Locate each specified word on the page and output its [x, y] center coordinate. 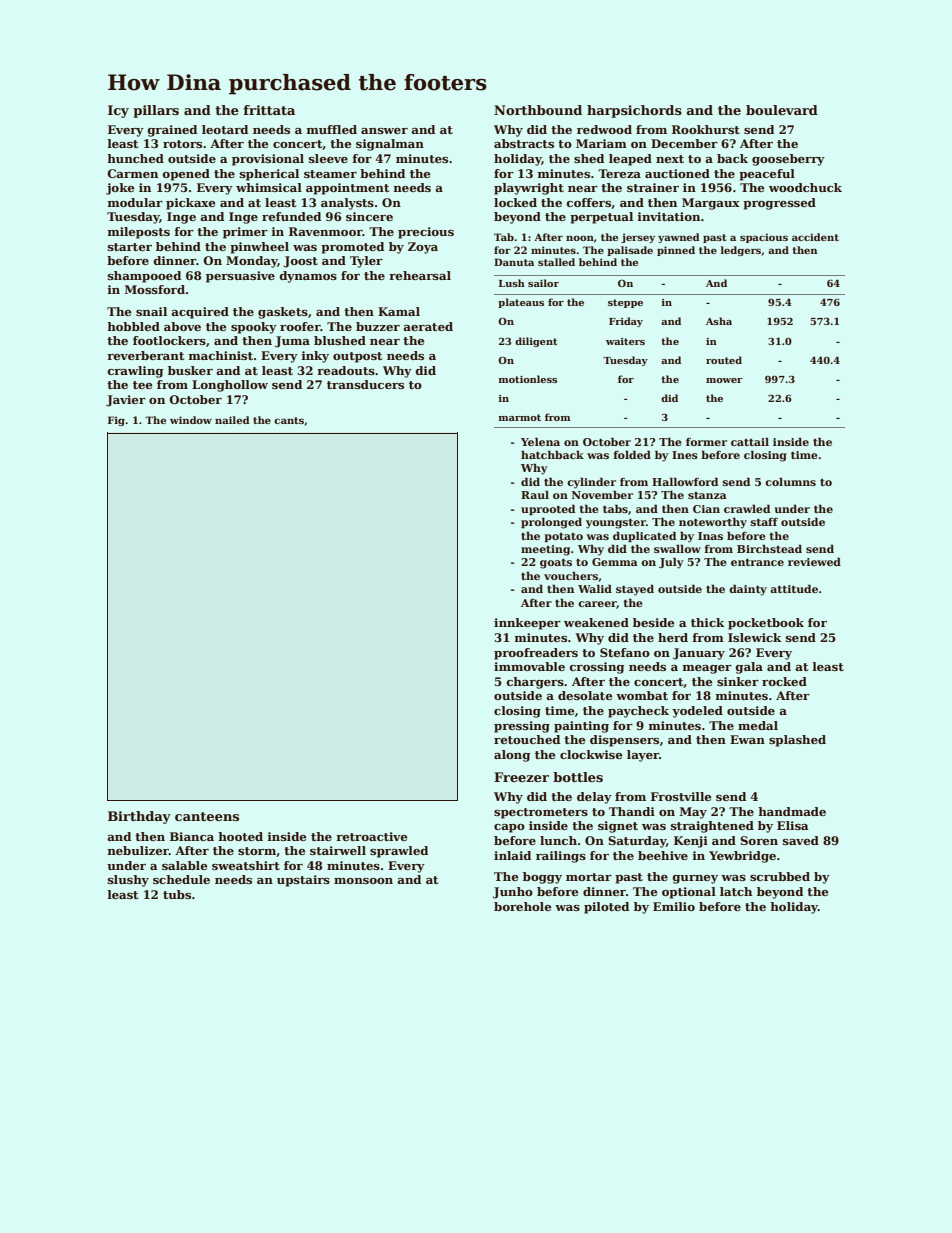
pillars [156, 111]
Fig [116, 421]
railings [561, 857]
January [699, 654]
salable [184, 865]
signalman [390, 145]
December [684, 143]
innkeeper [527, 624]
